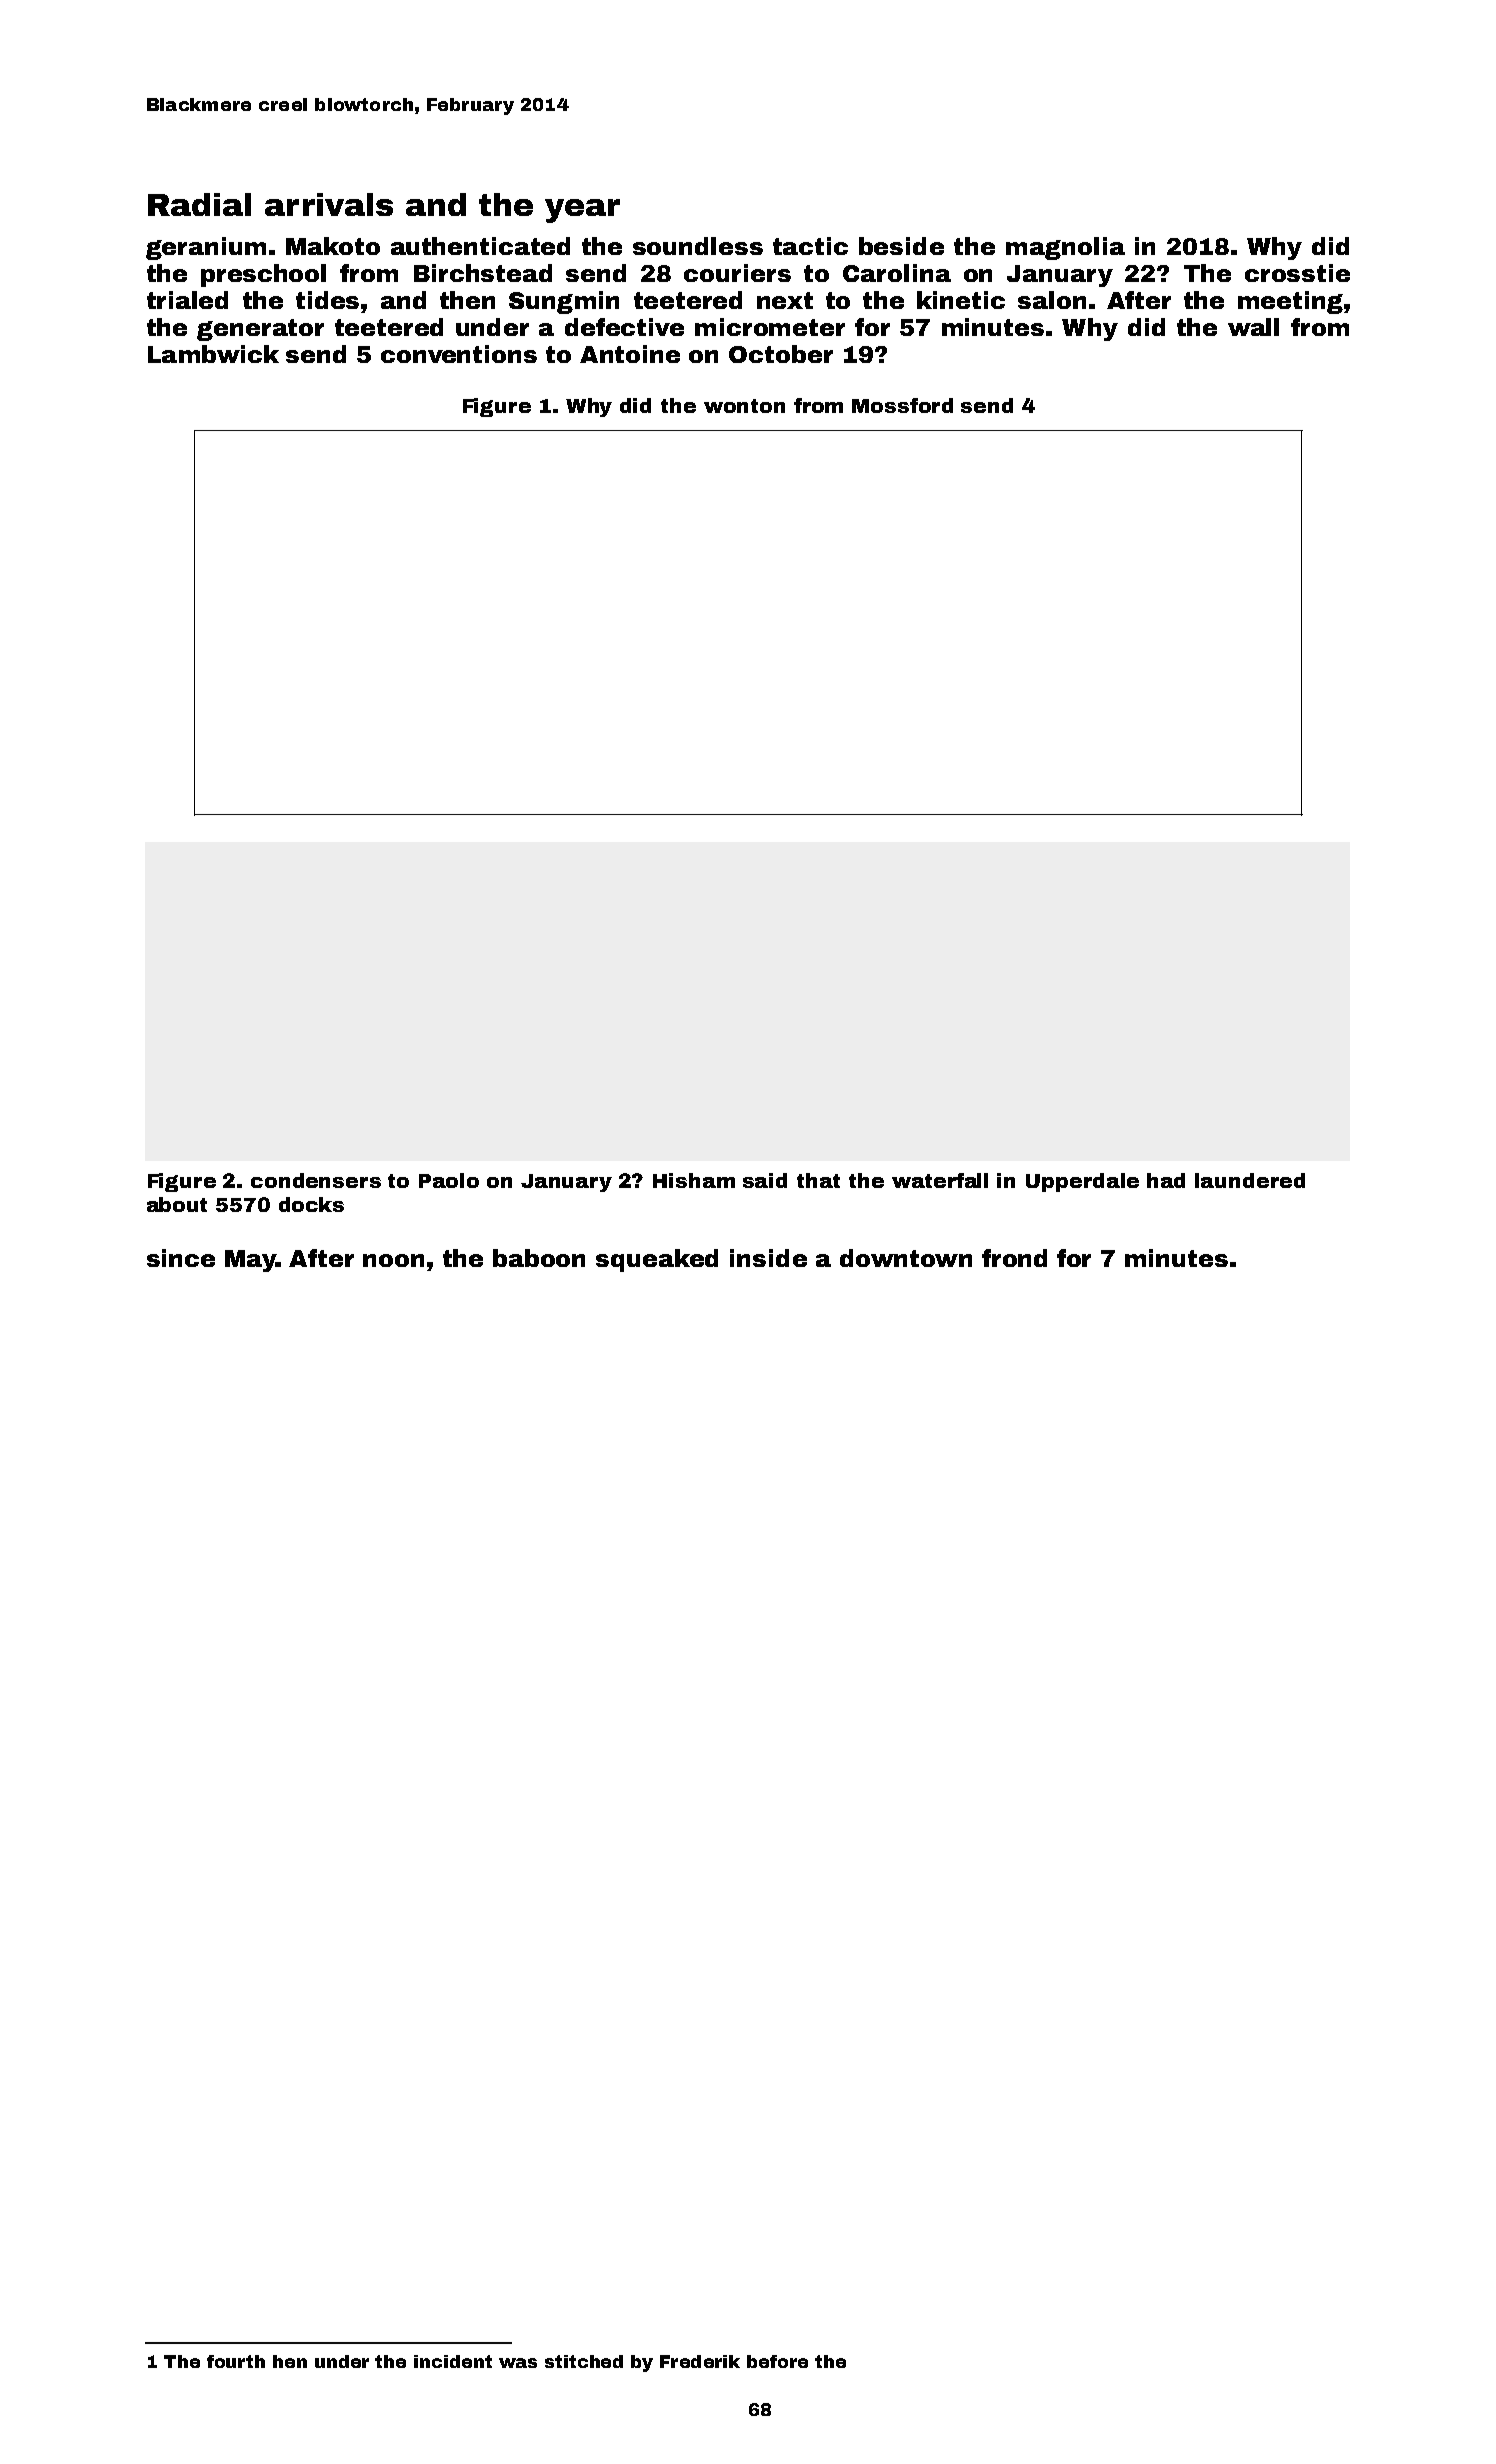 The height and width of the screenshot is (2464, 1496). What do you see at coordinates (902, 405) in the screenshot?
I see `Mossford` at bounding box center [902, 405].
